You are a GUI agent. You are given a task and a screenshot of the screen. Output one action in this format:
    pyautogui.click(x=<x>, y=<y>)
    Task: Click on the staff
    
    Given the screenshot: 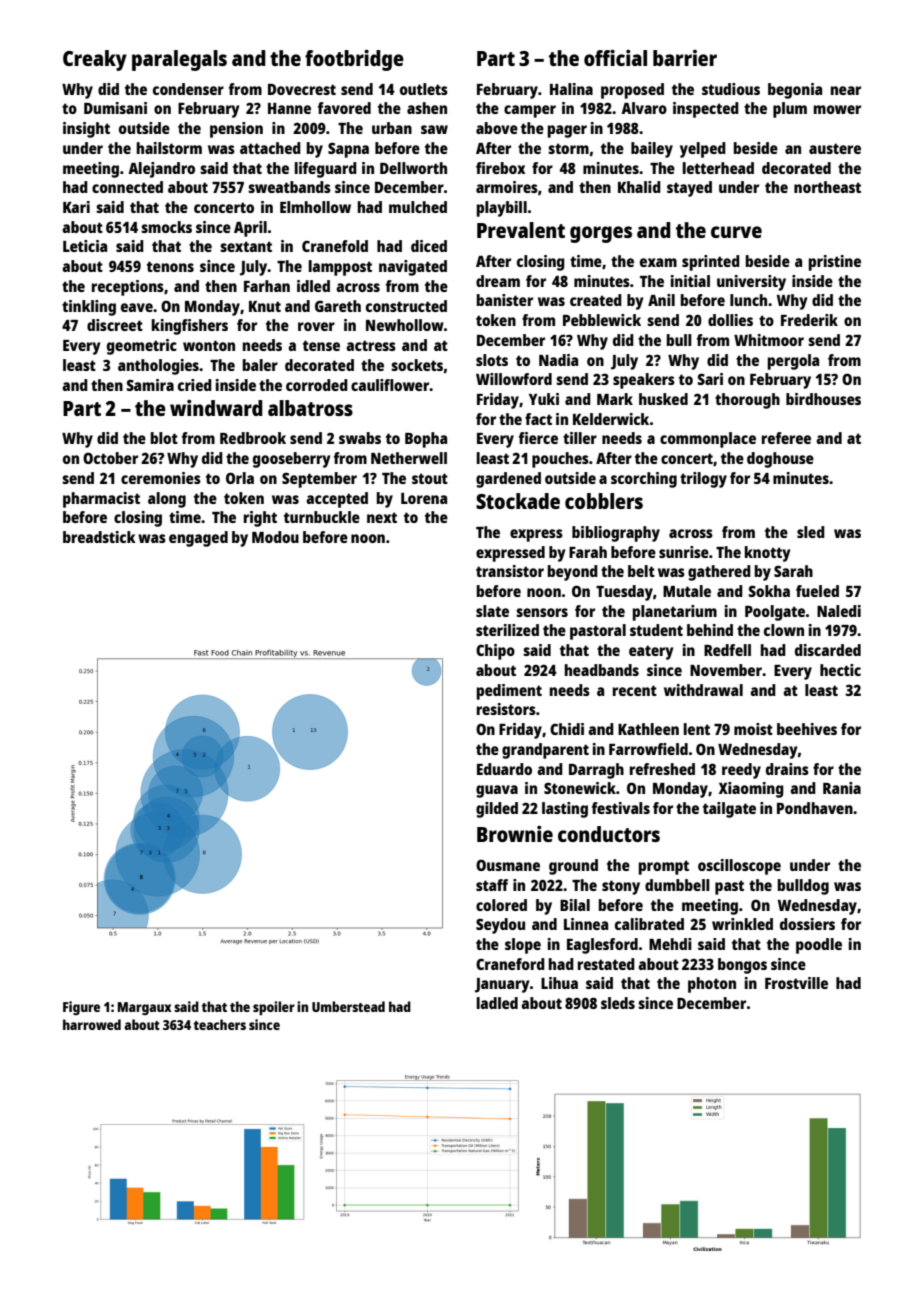 What is the action you would take?
    pyautogui.click(x=492, y=885)
